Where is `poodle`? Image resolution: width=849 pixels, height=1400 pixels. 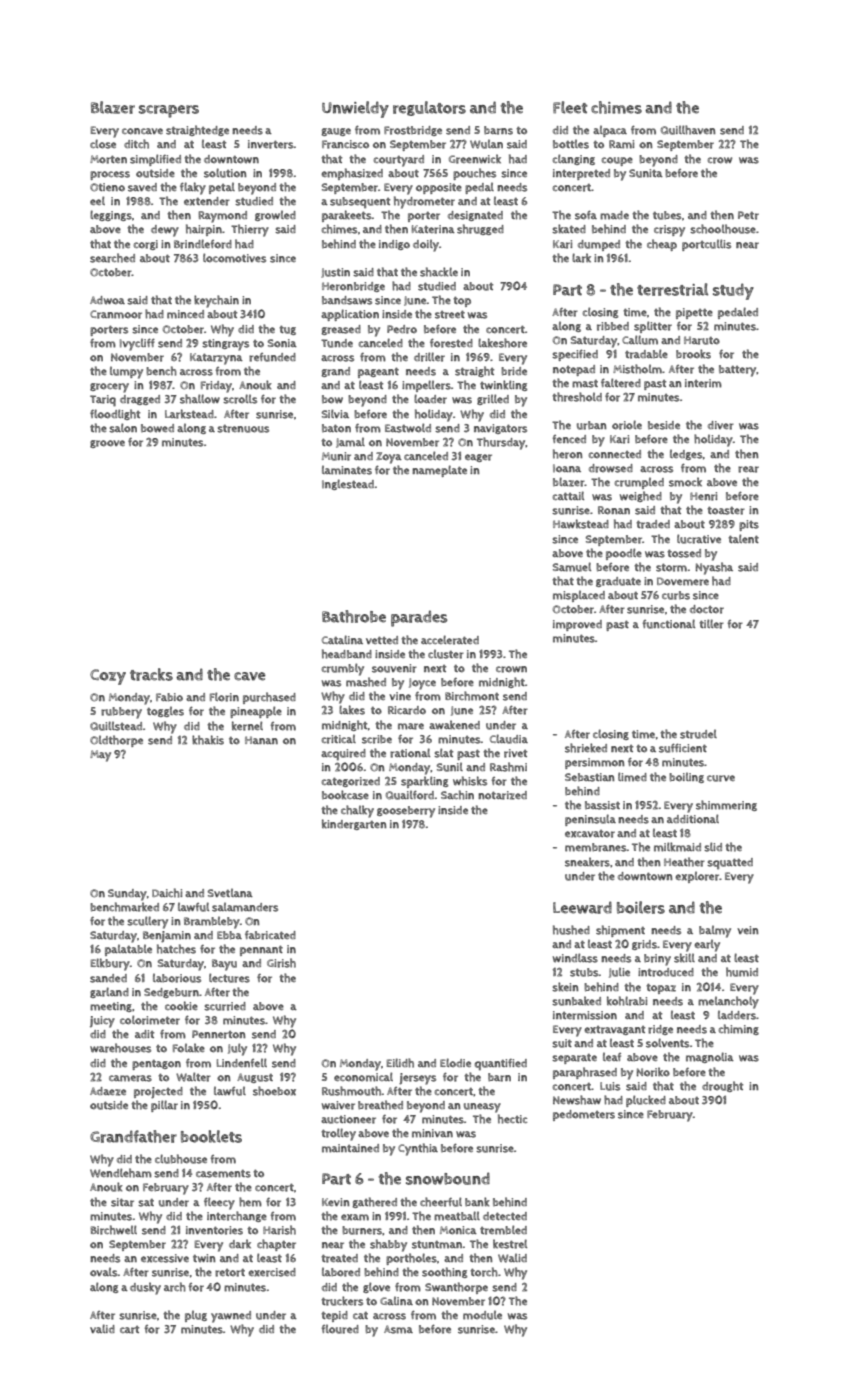 poodle is located at coordinates (624, 554).
